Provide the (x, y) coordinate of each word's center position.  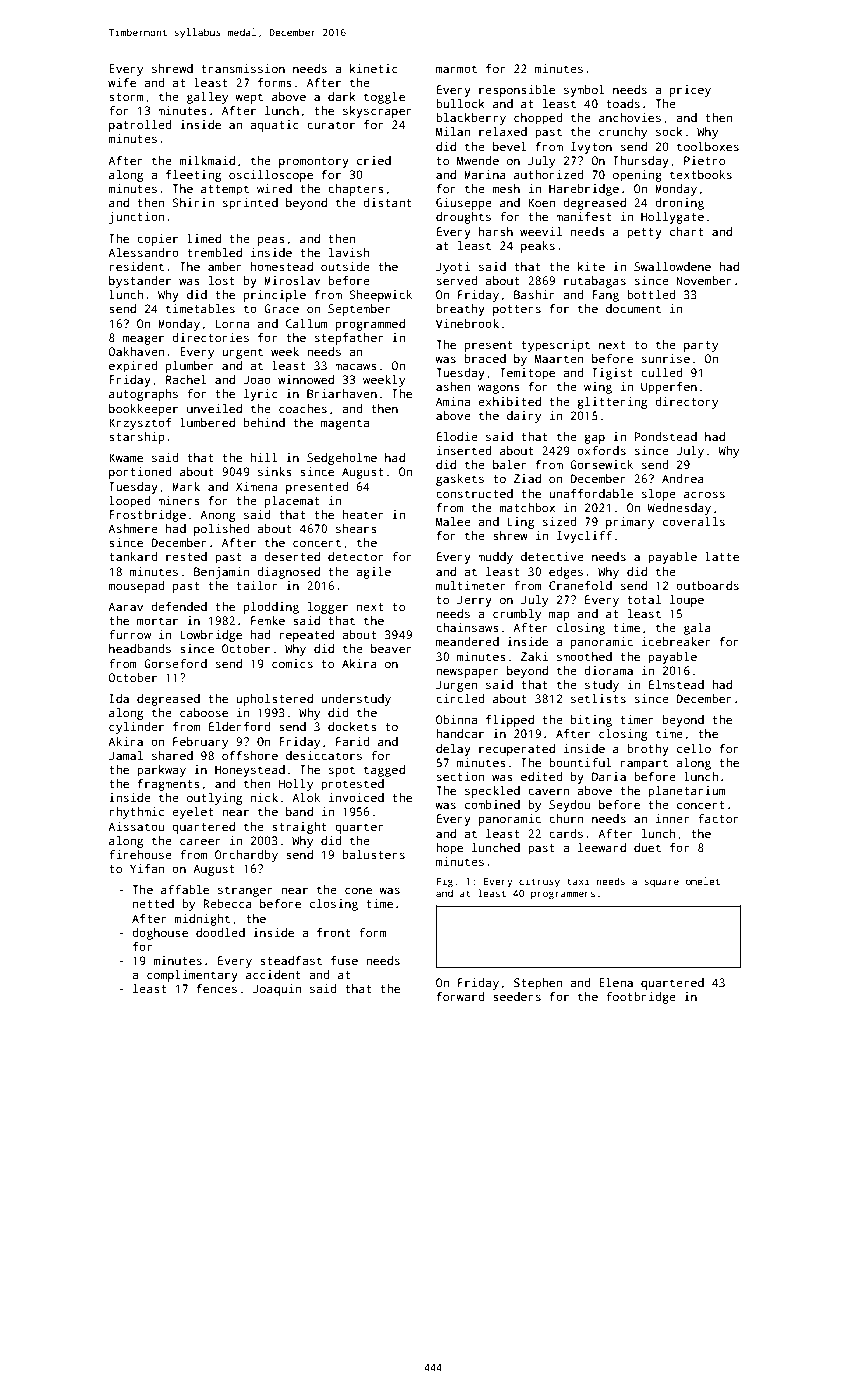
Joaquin (277, 990)
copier (157, 240)
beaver (391, 648)
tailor (256, 585)
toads (623, 103)
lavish (349, 252)
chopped (538, 119)
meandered (467, 641)
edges (566, 573)
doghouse (160, 934)
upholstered (274, 700)
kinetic (374, 68)
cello (694, 748)
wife (122, 82)
